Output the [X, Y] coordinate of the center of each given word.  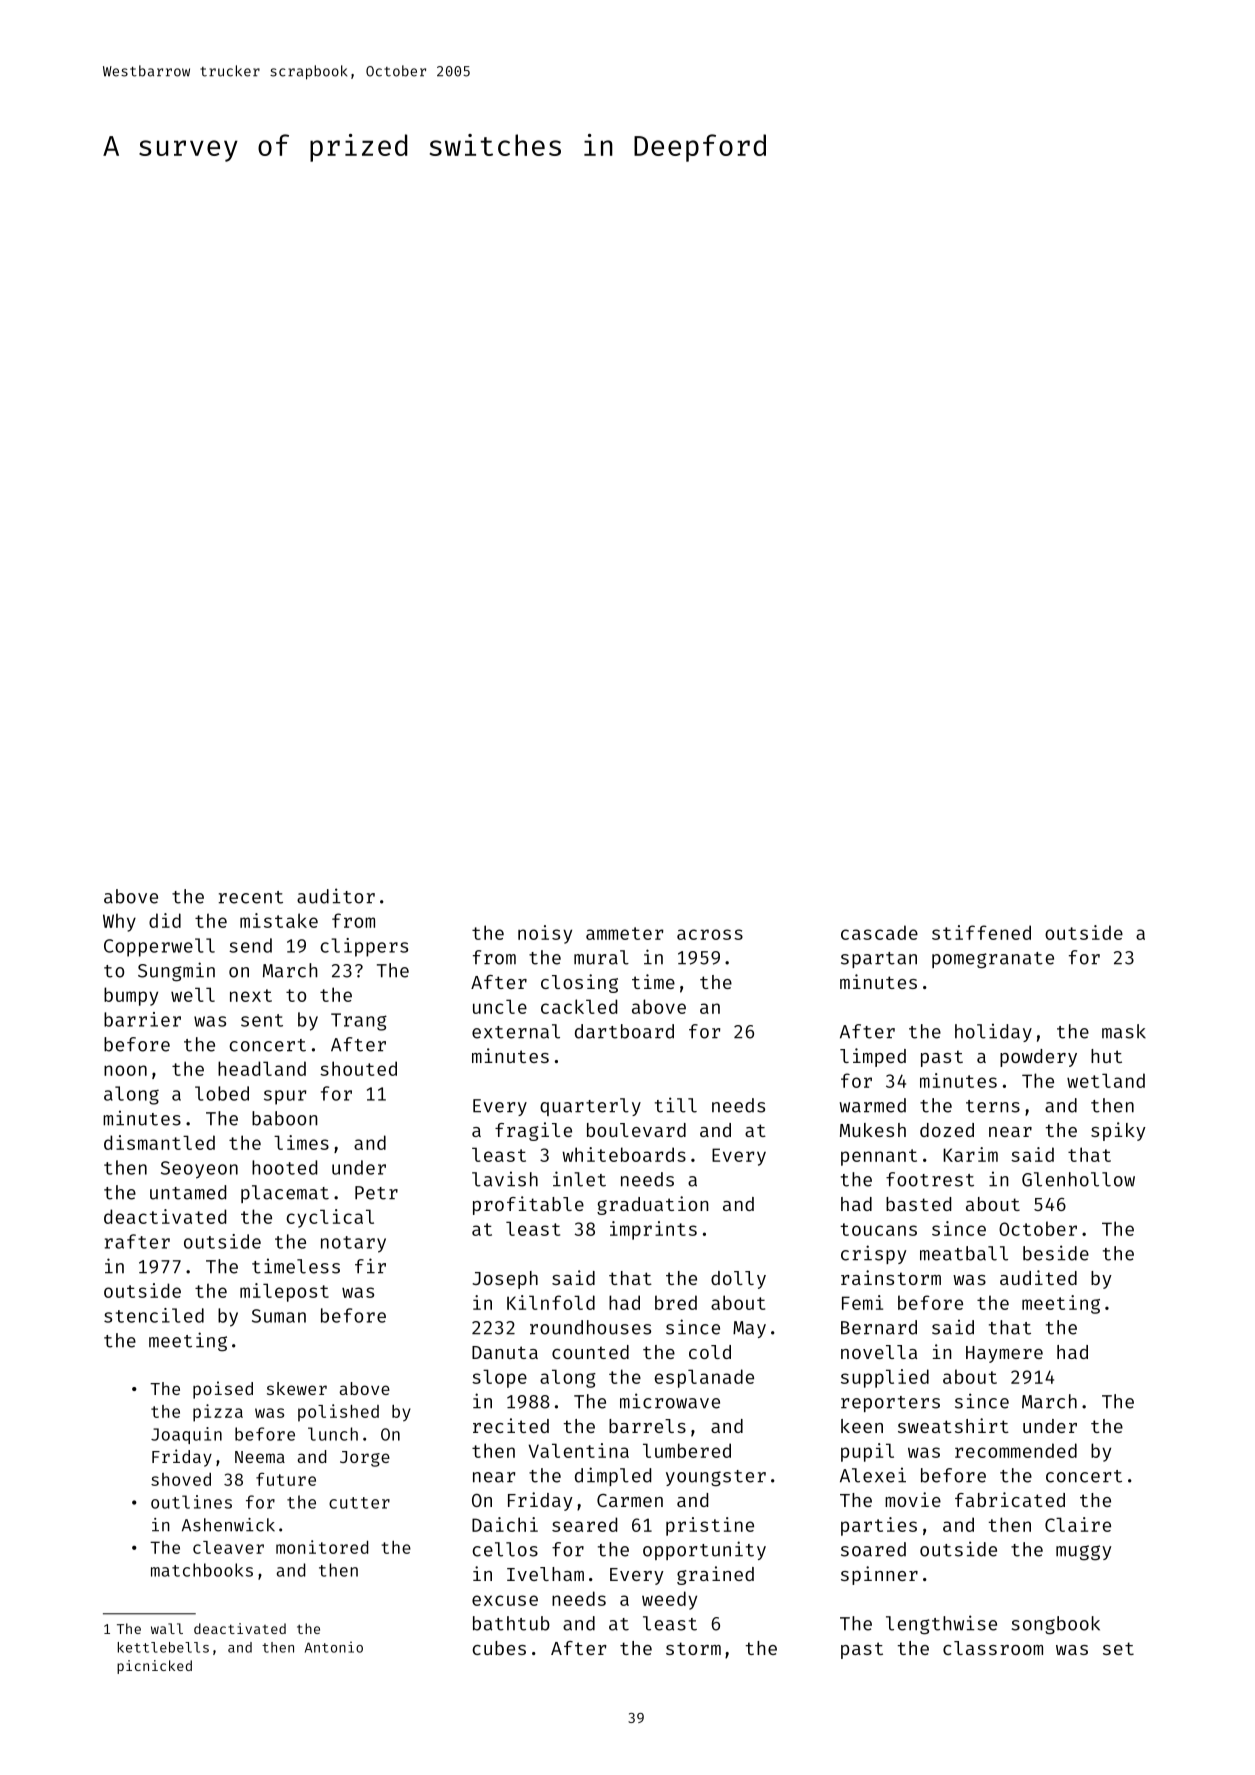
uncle [500, 1006]
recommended [1016, 1450]
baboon [285, 1118]
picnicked [154, 1667]
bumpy [131, 996]
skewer [297, 1388]
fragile [533, 1131]
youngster [716, 1478]
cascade [879, 932]
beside [1056, 1253]
